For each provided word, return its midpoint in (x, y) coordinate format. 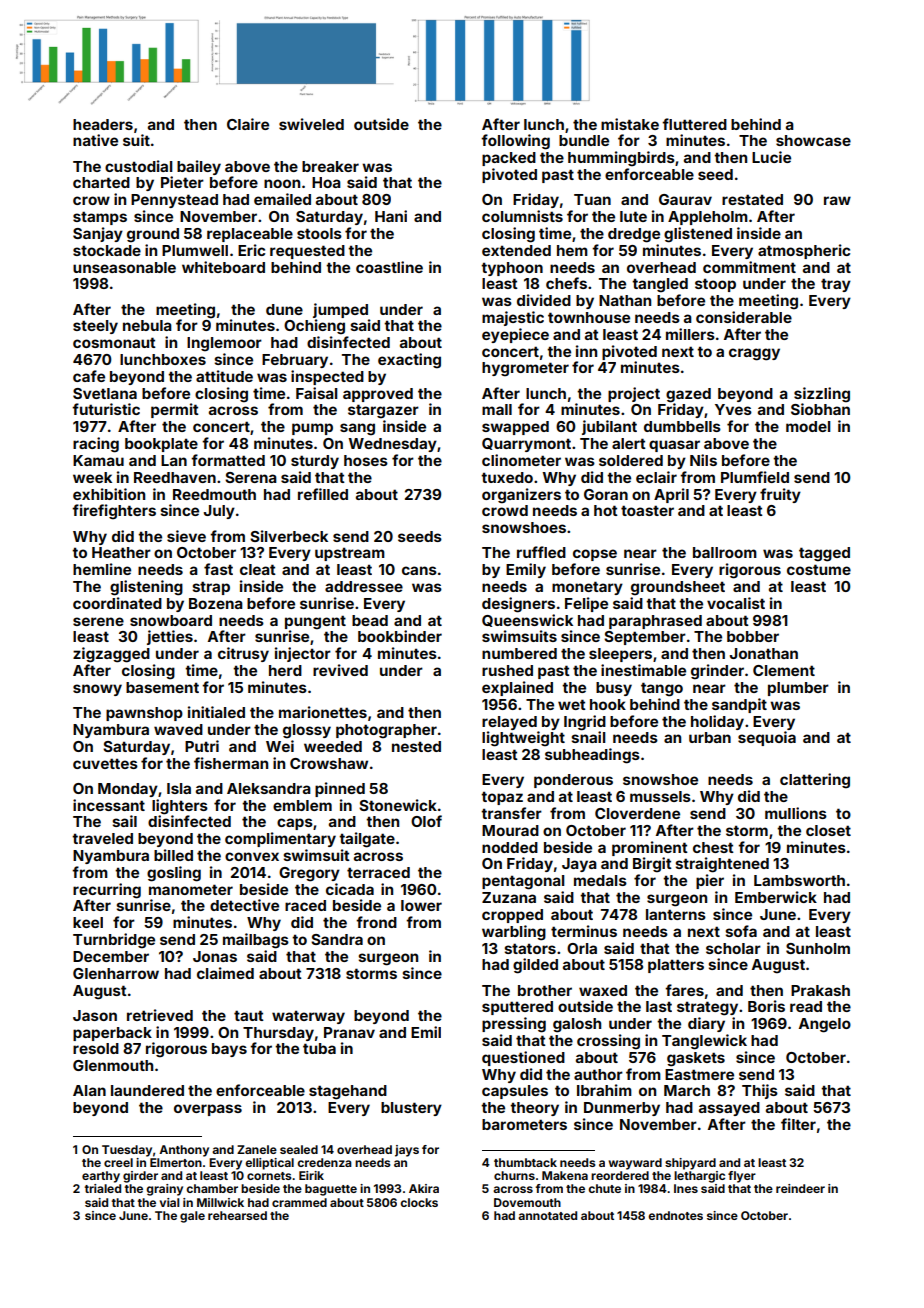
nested (416, 746)
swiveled (311, 124)
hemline (102, 569)
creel (118, 1162)
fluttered (694, 124)
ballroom (725, 552)
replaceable (250, 235)
